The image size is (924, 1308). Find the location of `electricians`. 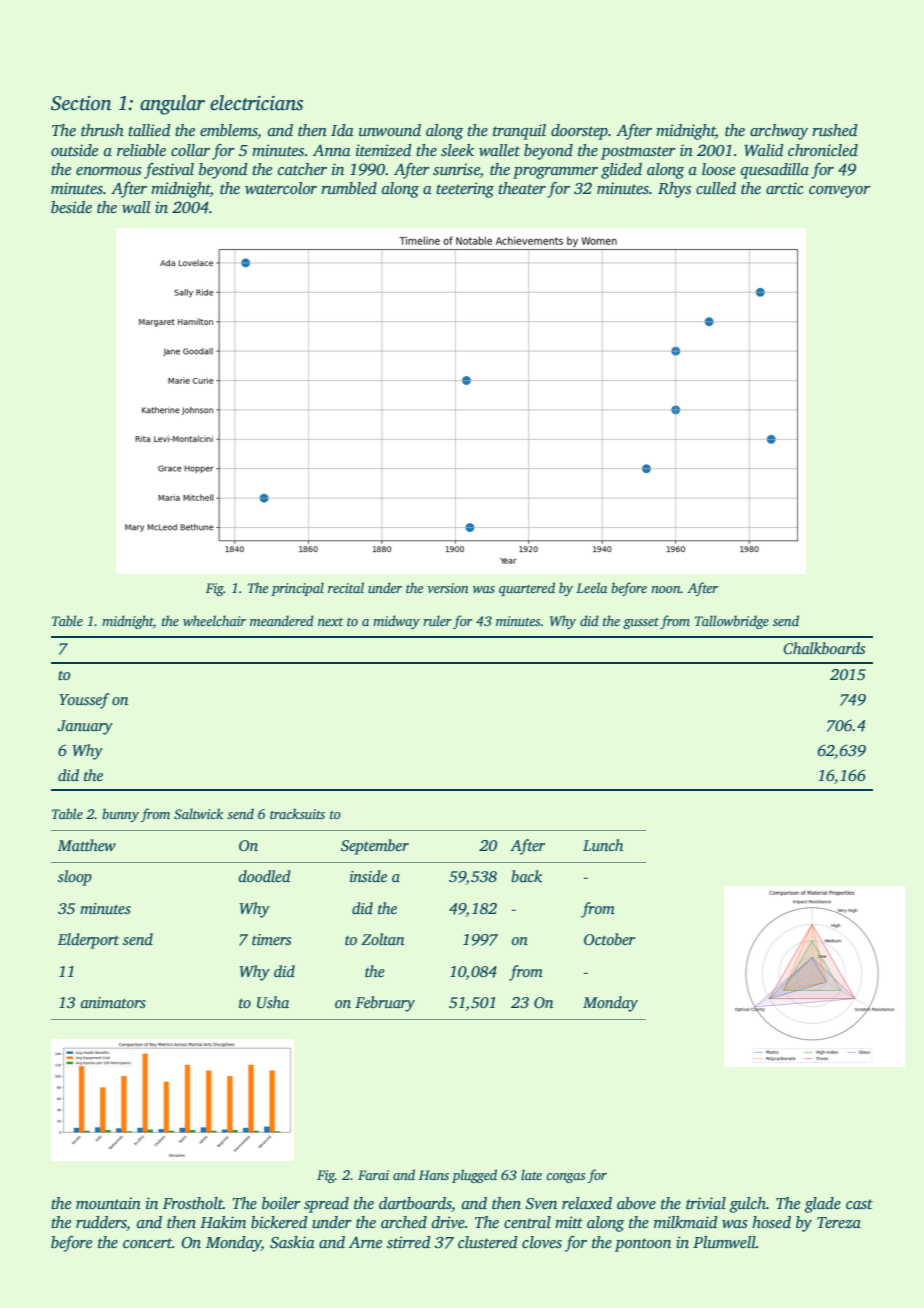

electricians is located at coordinates (256, 103).
